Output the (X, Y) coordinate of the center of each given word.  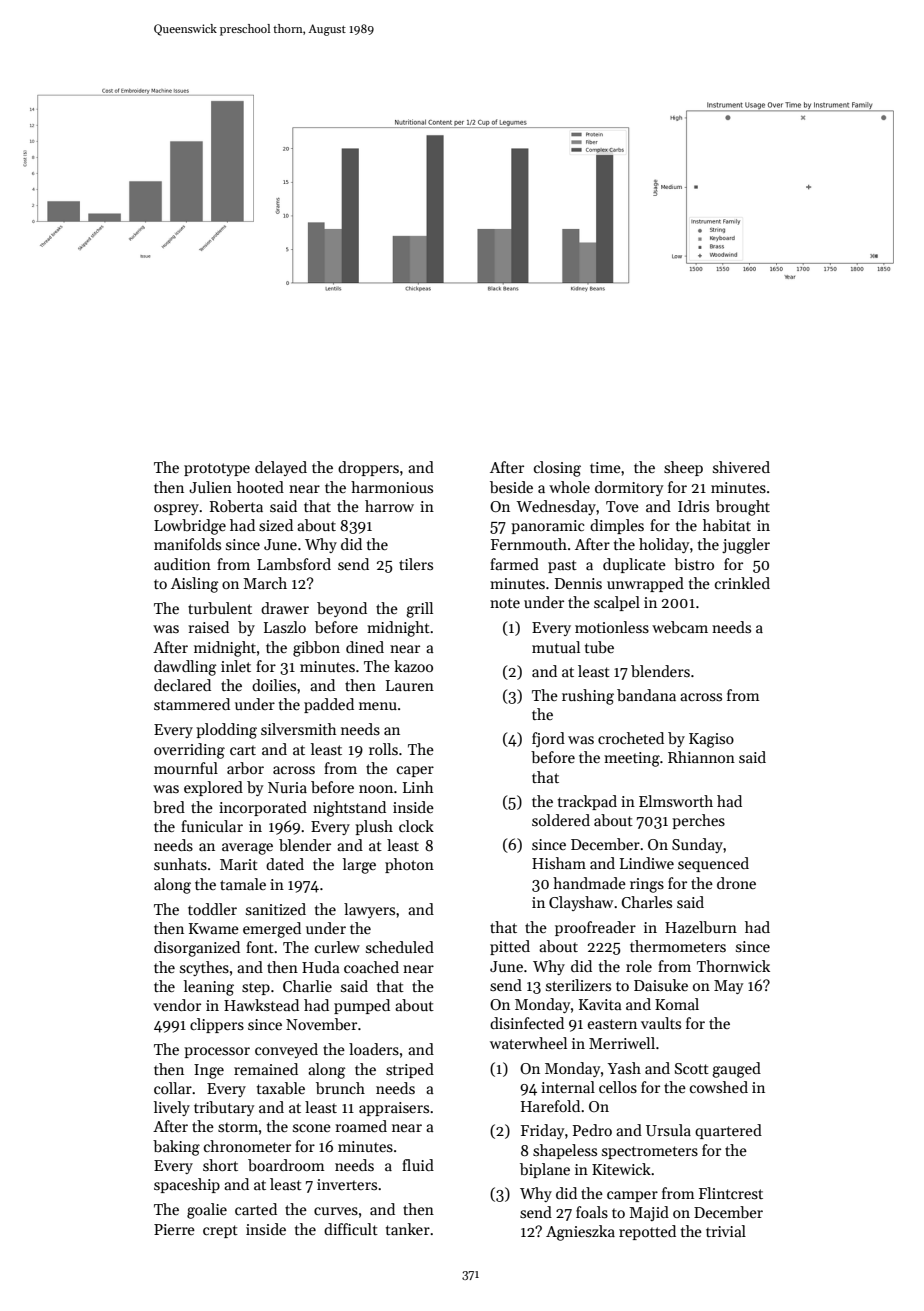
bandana (646, 695)
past (562, 566)
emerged (272, 930)
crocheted (631, 738)
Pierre (174, 1229)
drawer (285, 608)
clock (416, 826)
